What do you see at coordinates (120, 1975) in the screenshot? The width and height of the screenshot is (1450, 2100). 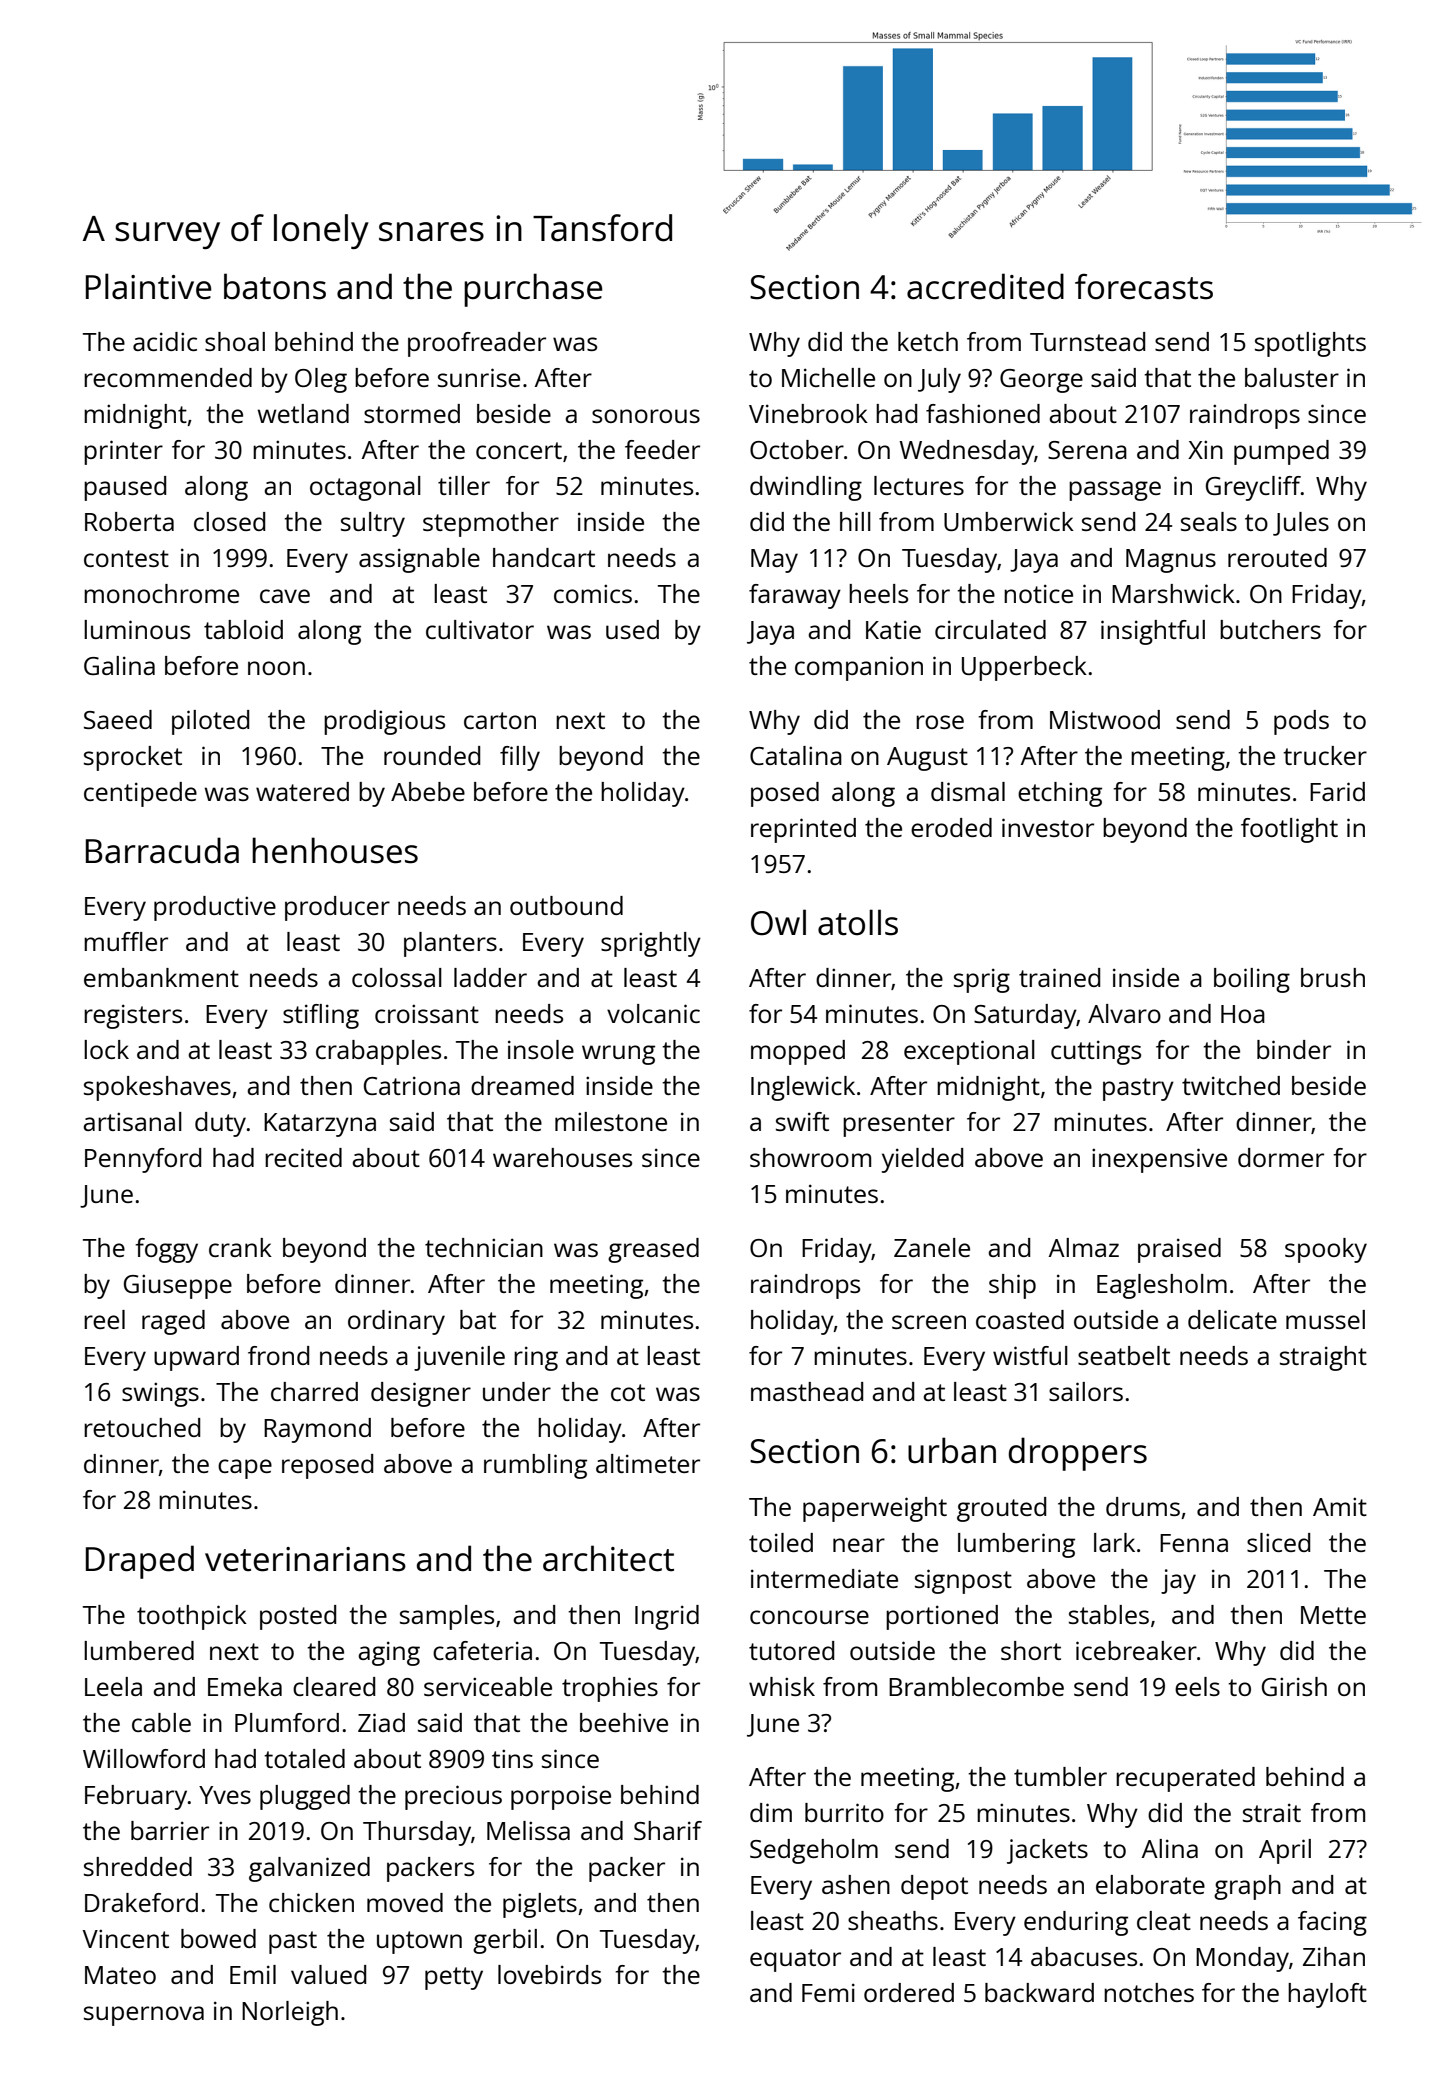 I see `Mateo` at bounding box center [120, 1975].
